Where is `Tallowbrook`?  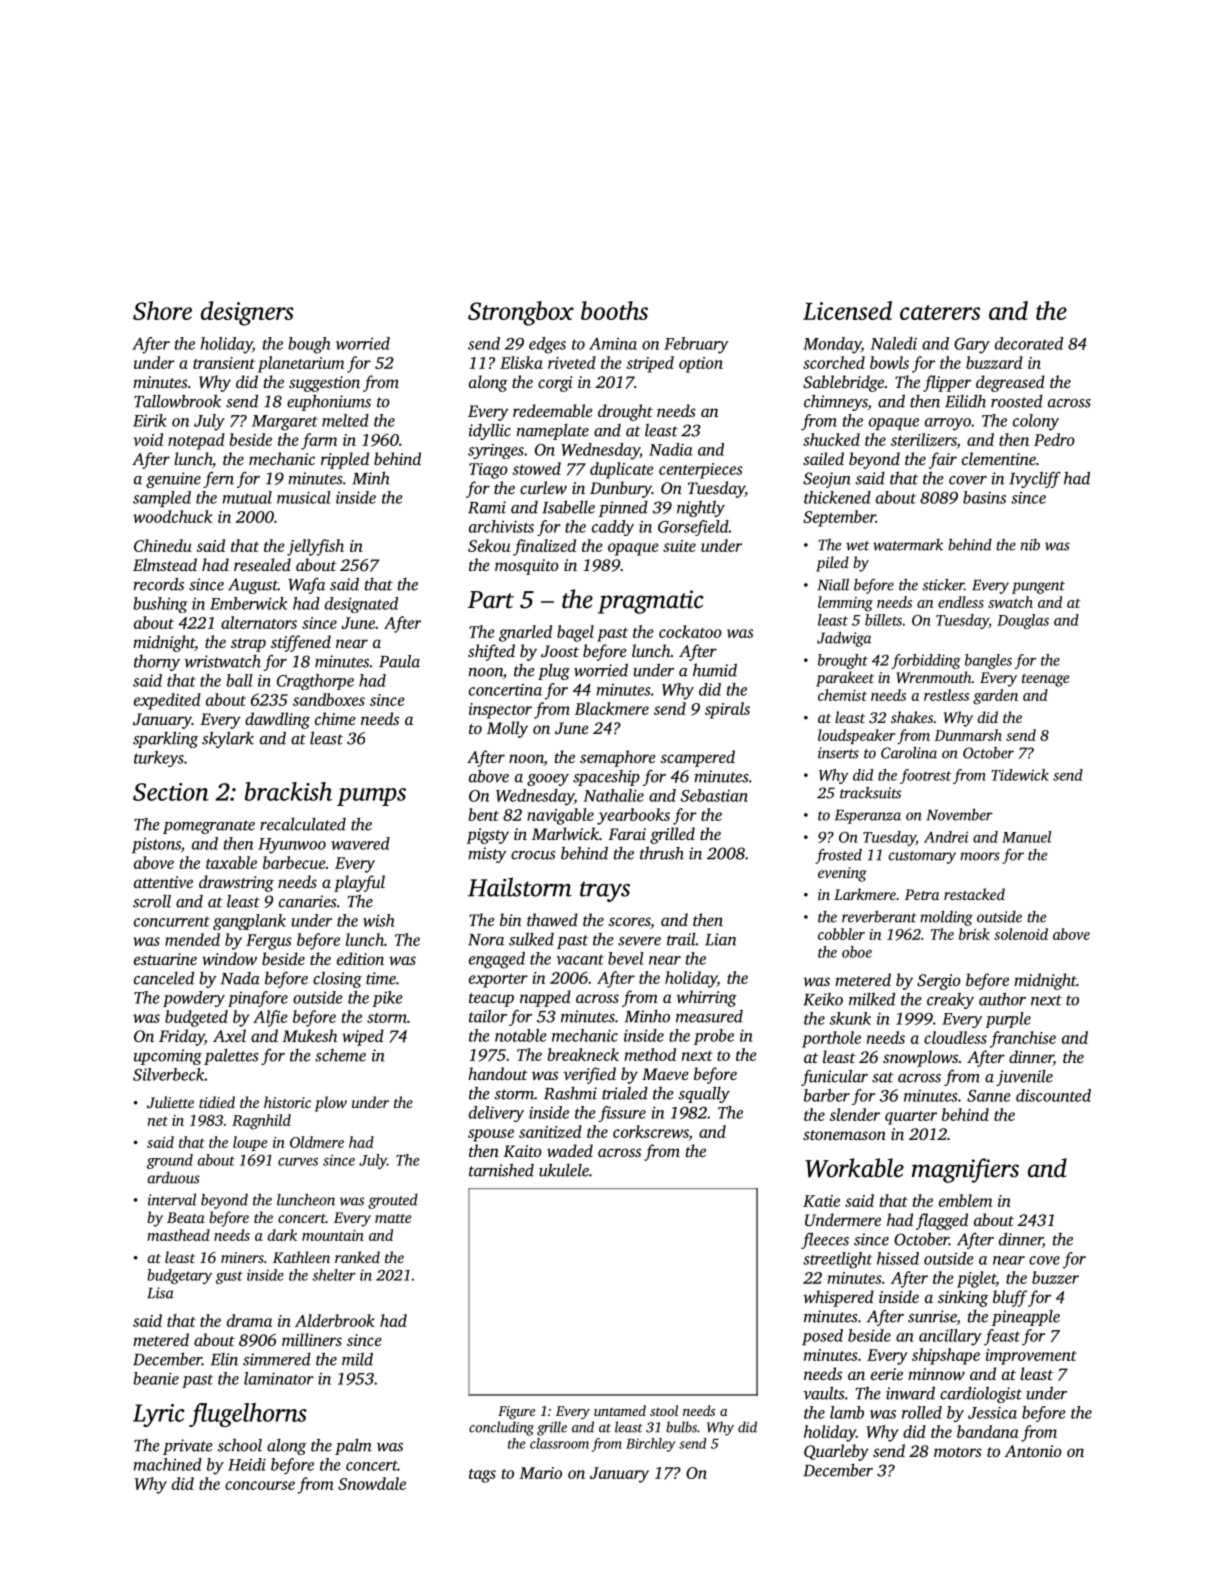 Tallowbrook is located at coordinates (177, 401).
